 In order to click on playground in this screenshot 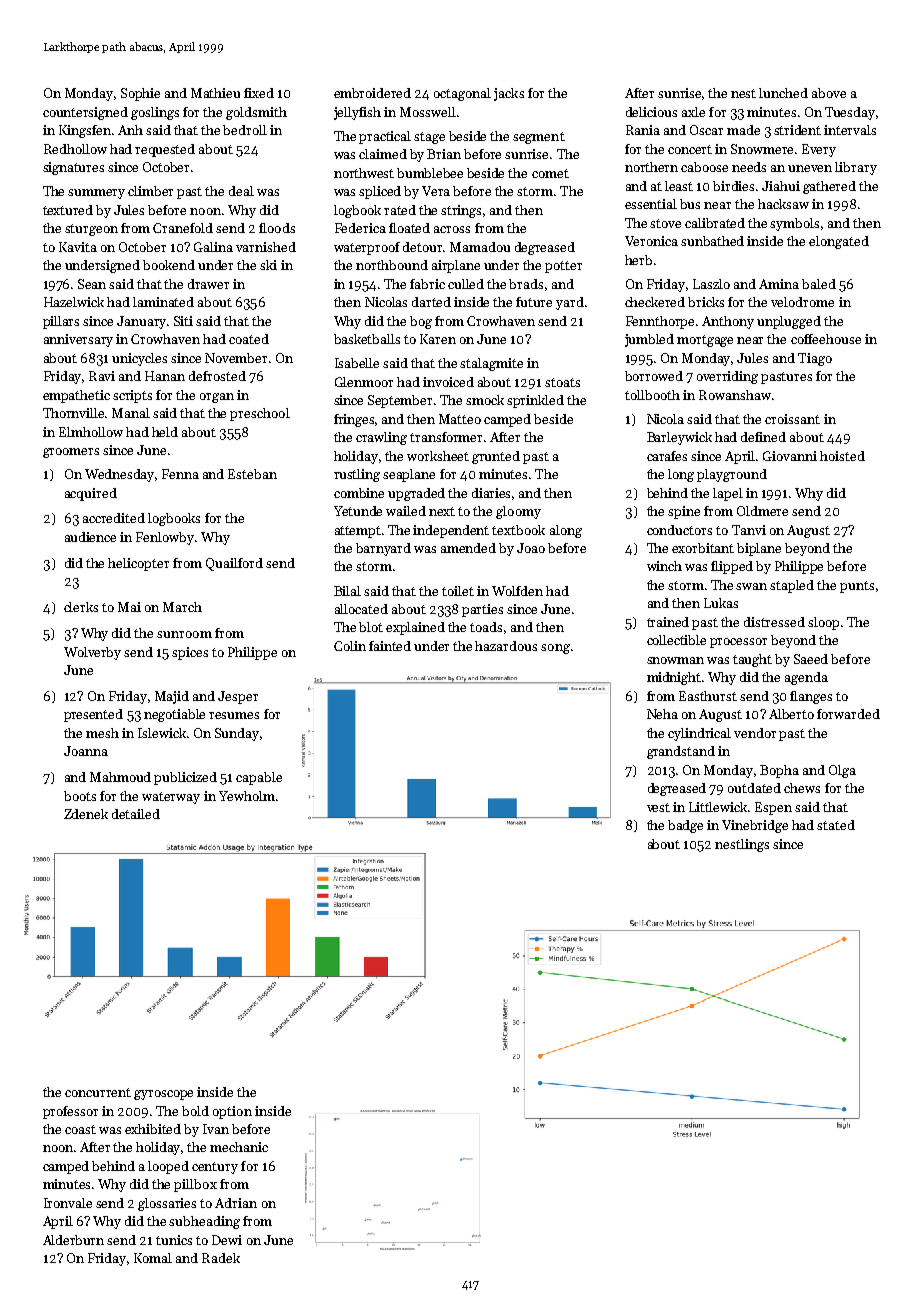, I will do `click(732, 475)`.
